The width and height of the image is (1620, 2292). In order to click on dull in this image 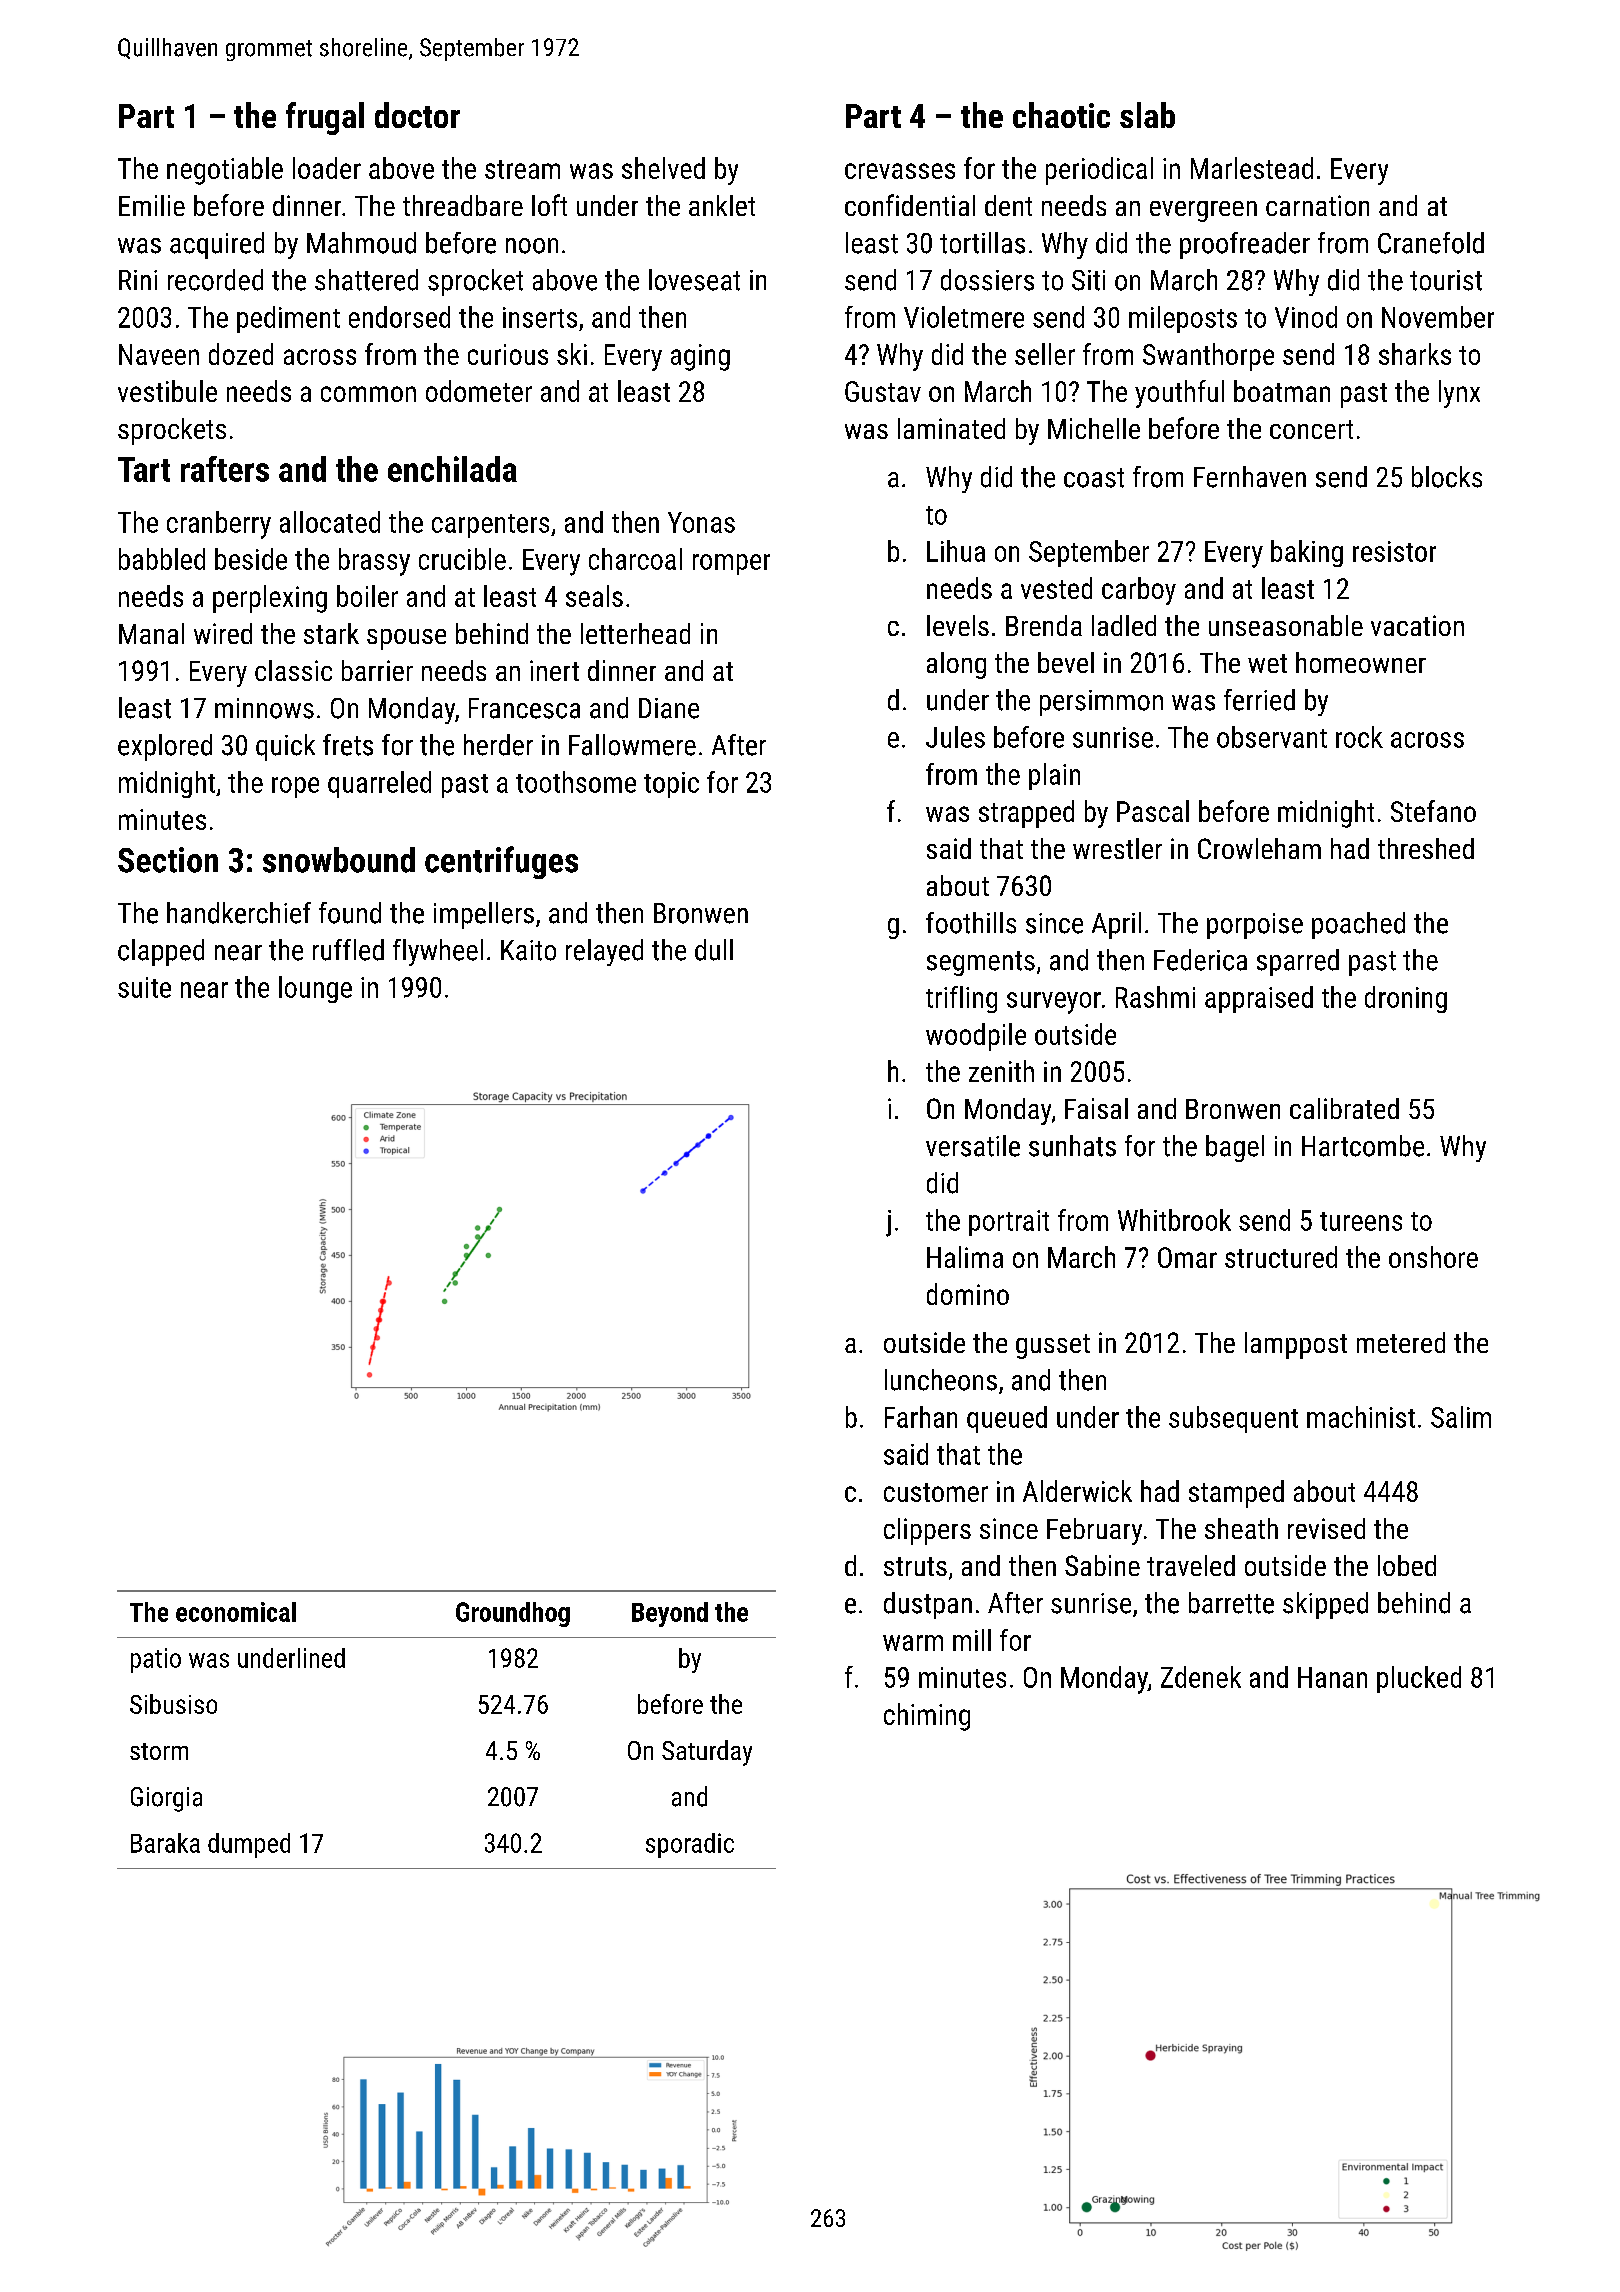, I will do `click(714, 950)`.
